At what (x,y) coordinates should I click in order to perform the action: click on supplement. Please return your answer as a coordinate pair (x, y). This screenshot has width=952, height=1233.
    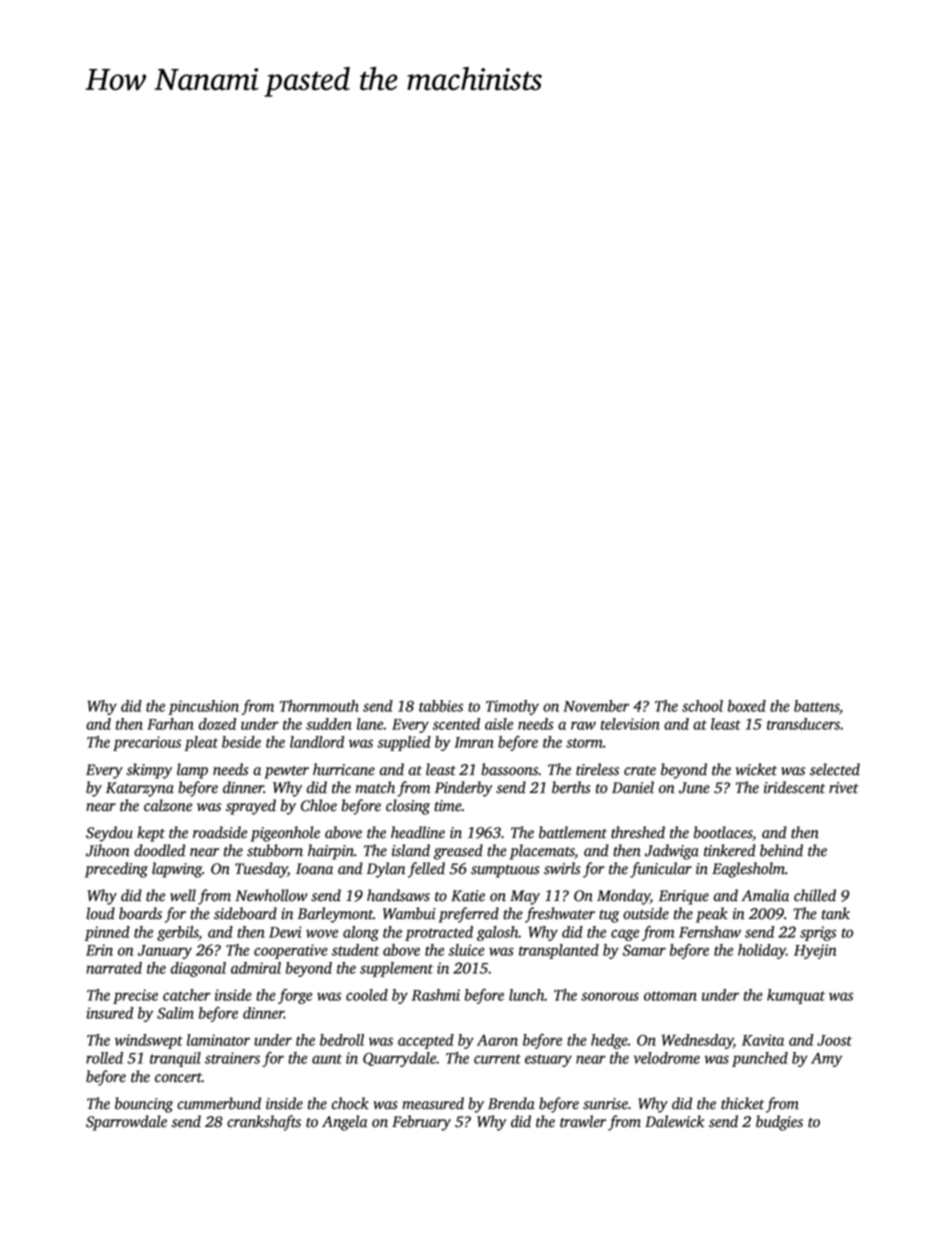
    Looking at the image, I should click on (396, 969).
